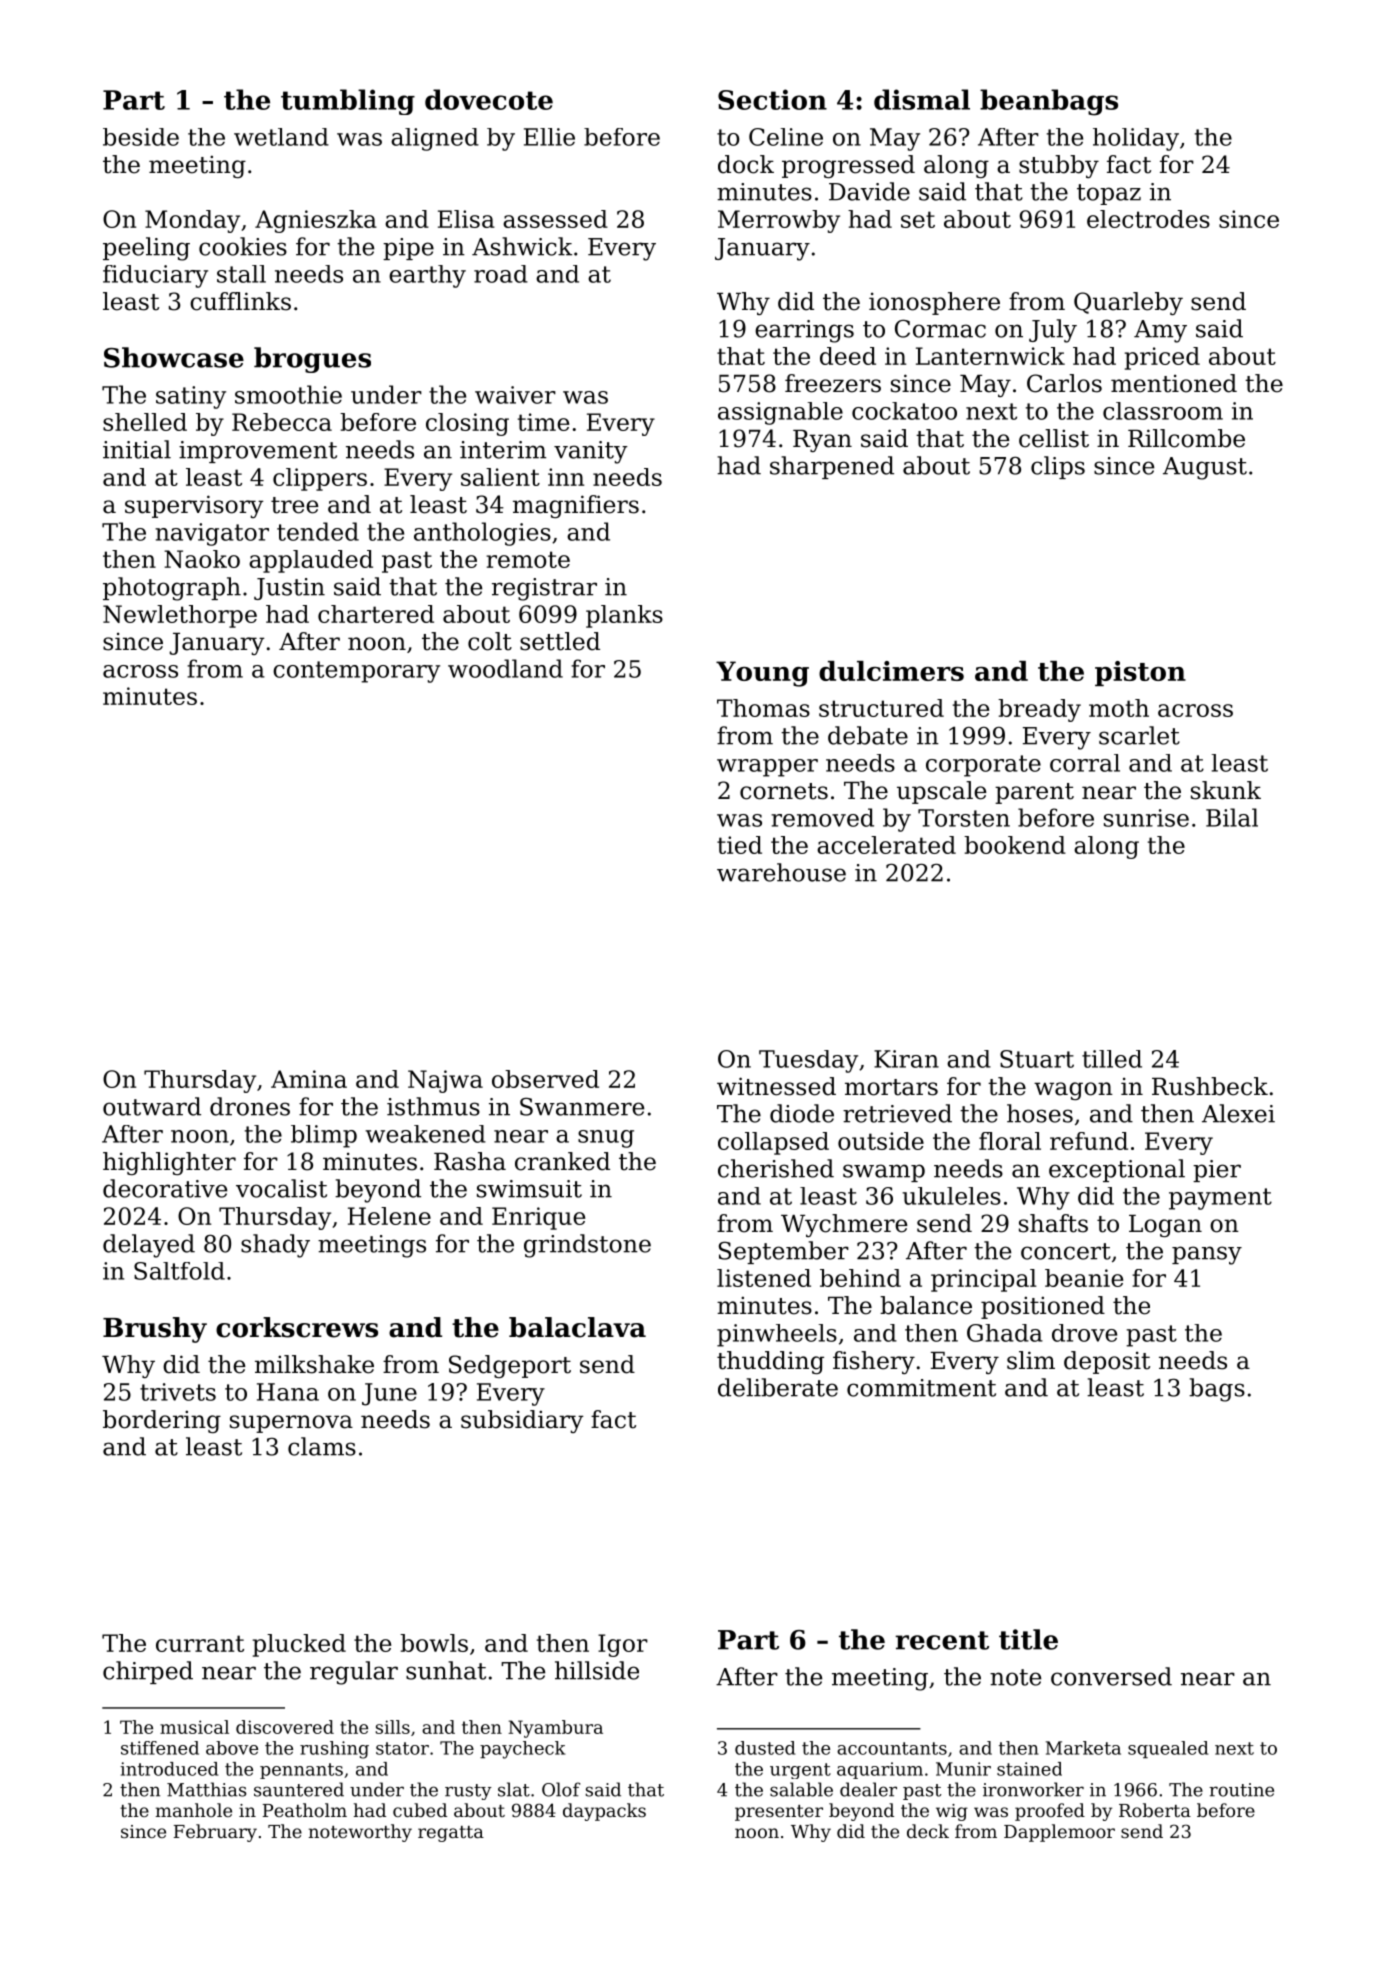 The height and width of the document is (1969, 1386). Describe the element at coordinates (152, 1106) in the document. I see `outward` at that location.
